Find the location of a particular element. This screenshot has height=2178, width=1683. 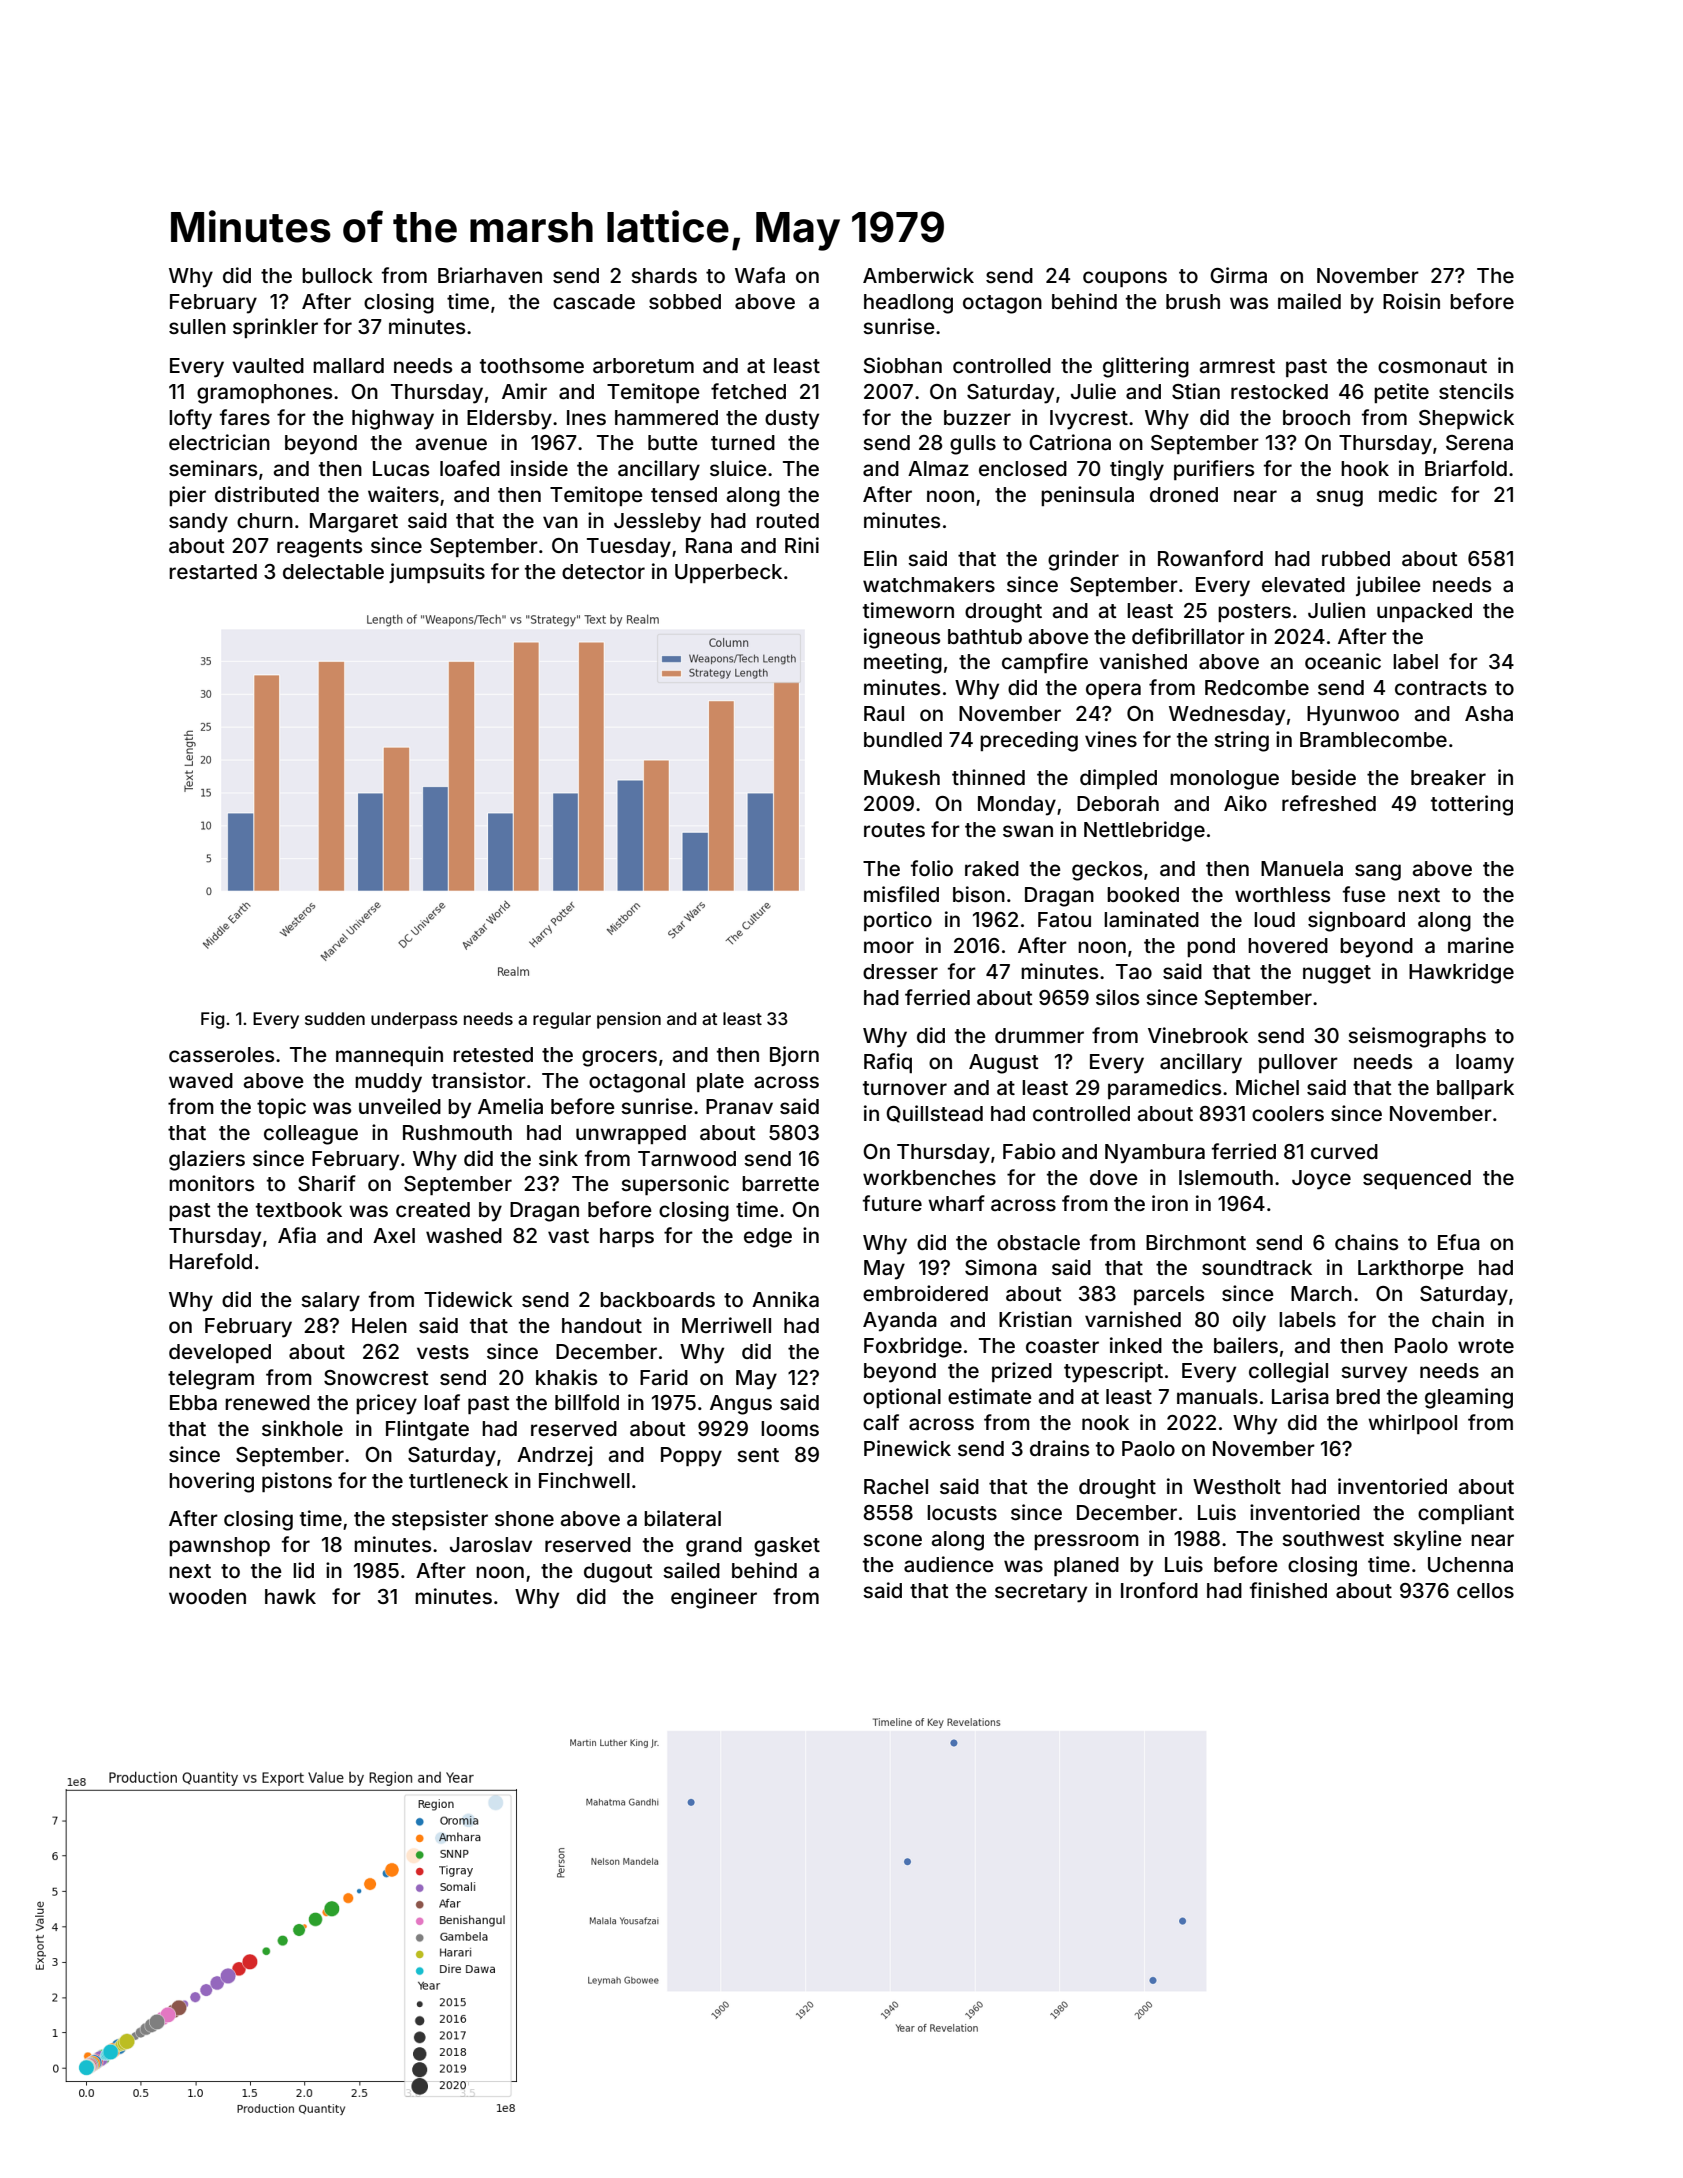

Girma is located at coordinates (1238, 275).
